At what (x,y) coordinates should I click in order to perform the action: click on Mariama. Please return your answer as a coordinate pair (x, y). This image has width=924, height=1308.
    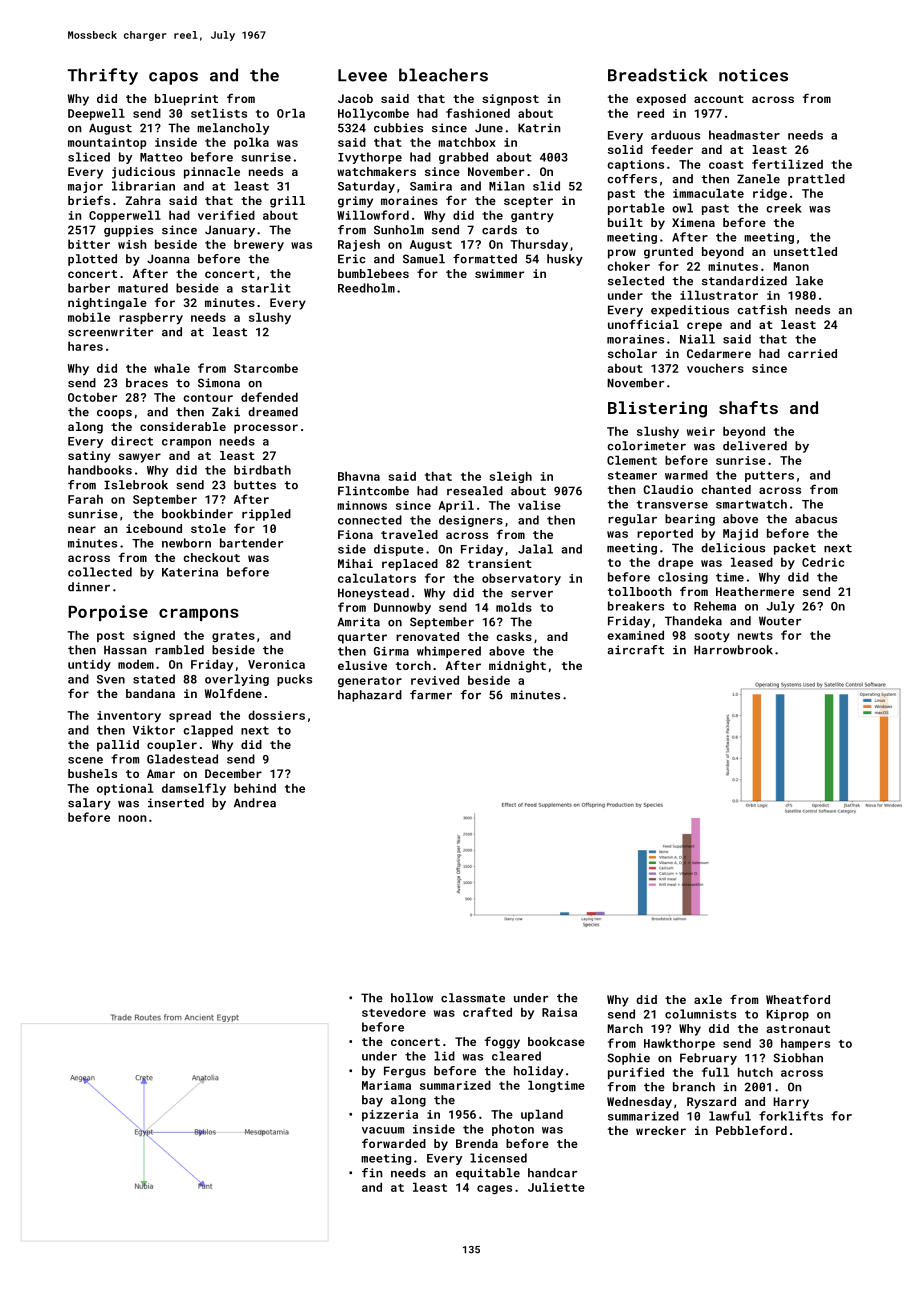
    Looking at the image, I should click on (386, 1085).
